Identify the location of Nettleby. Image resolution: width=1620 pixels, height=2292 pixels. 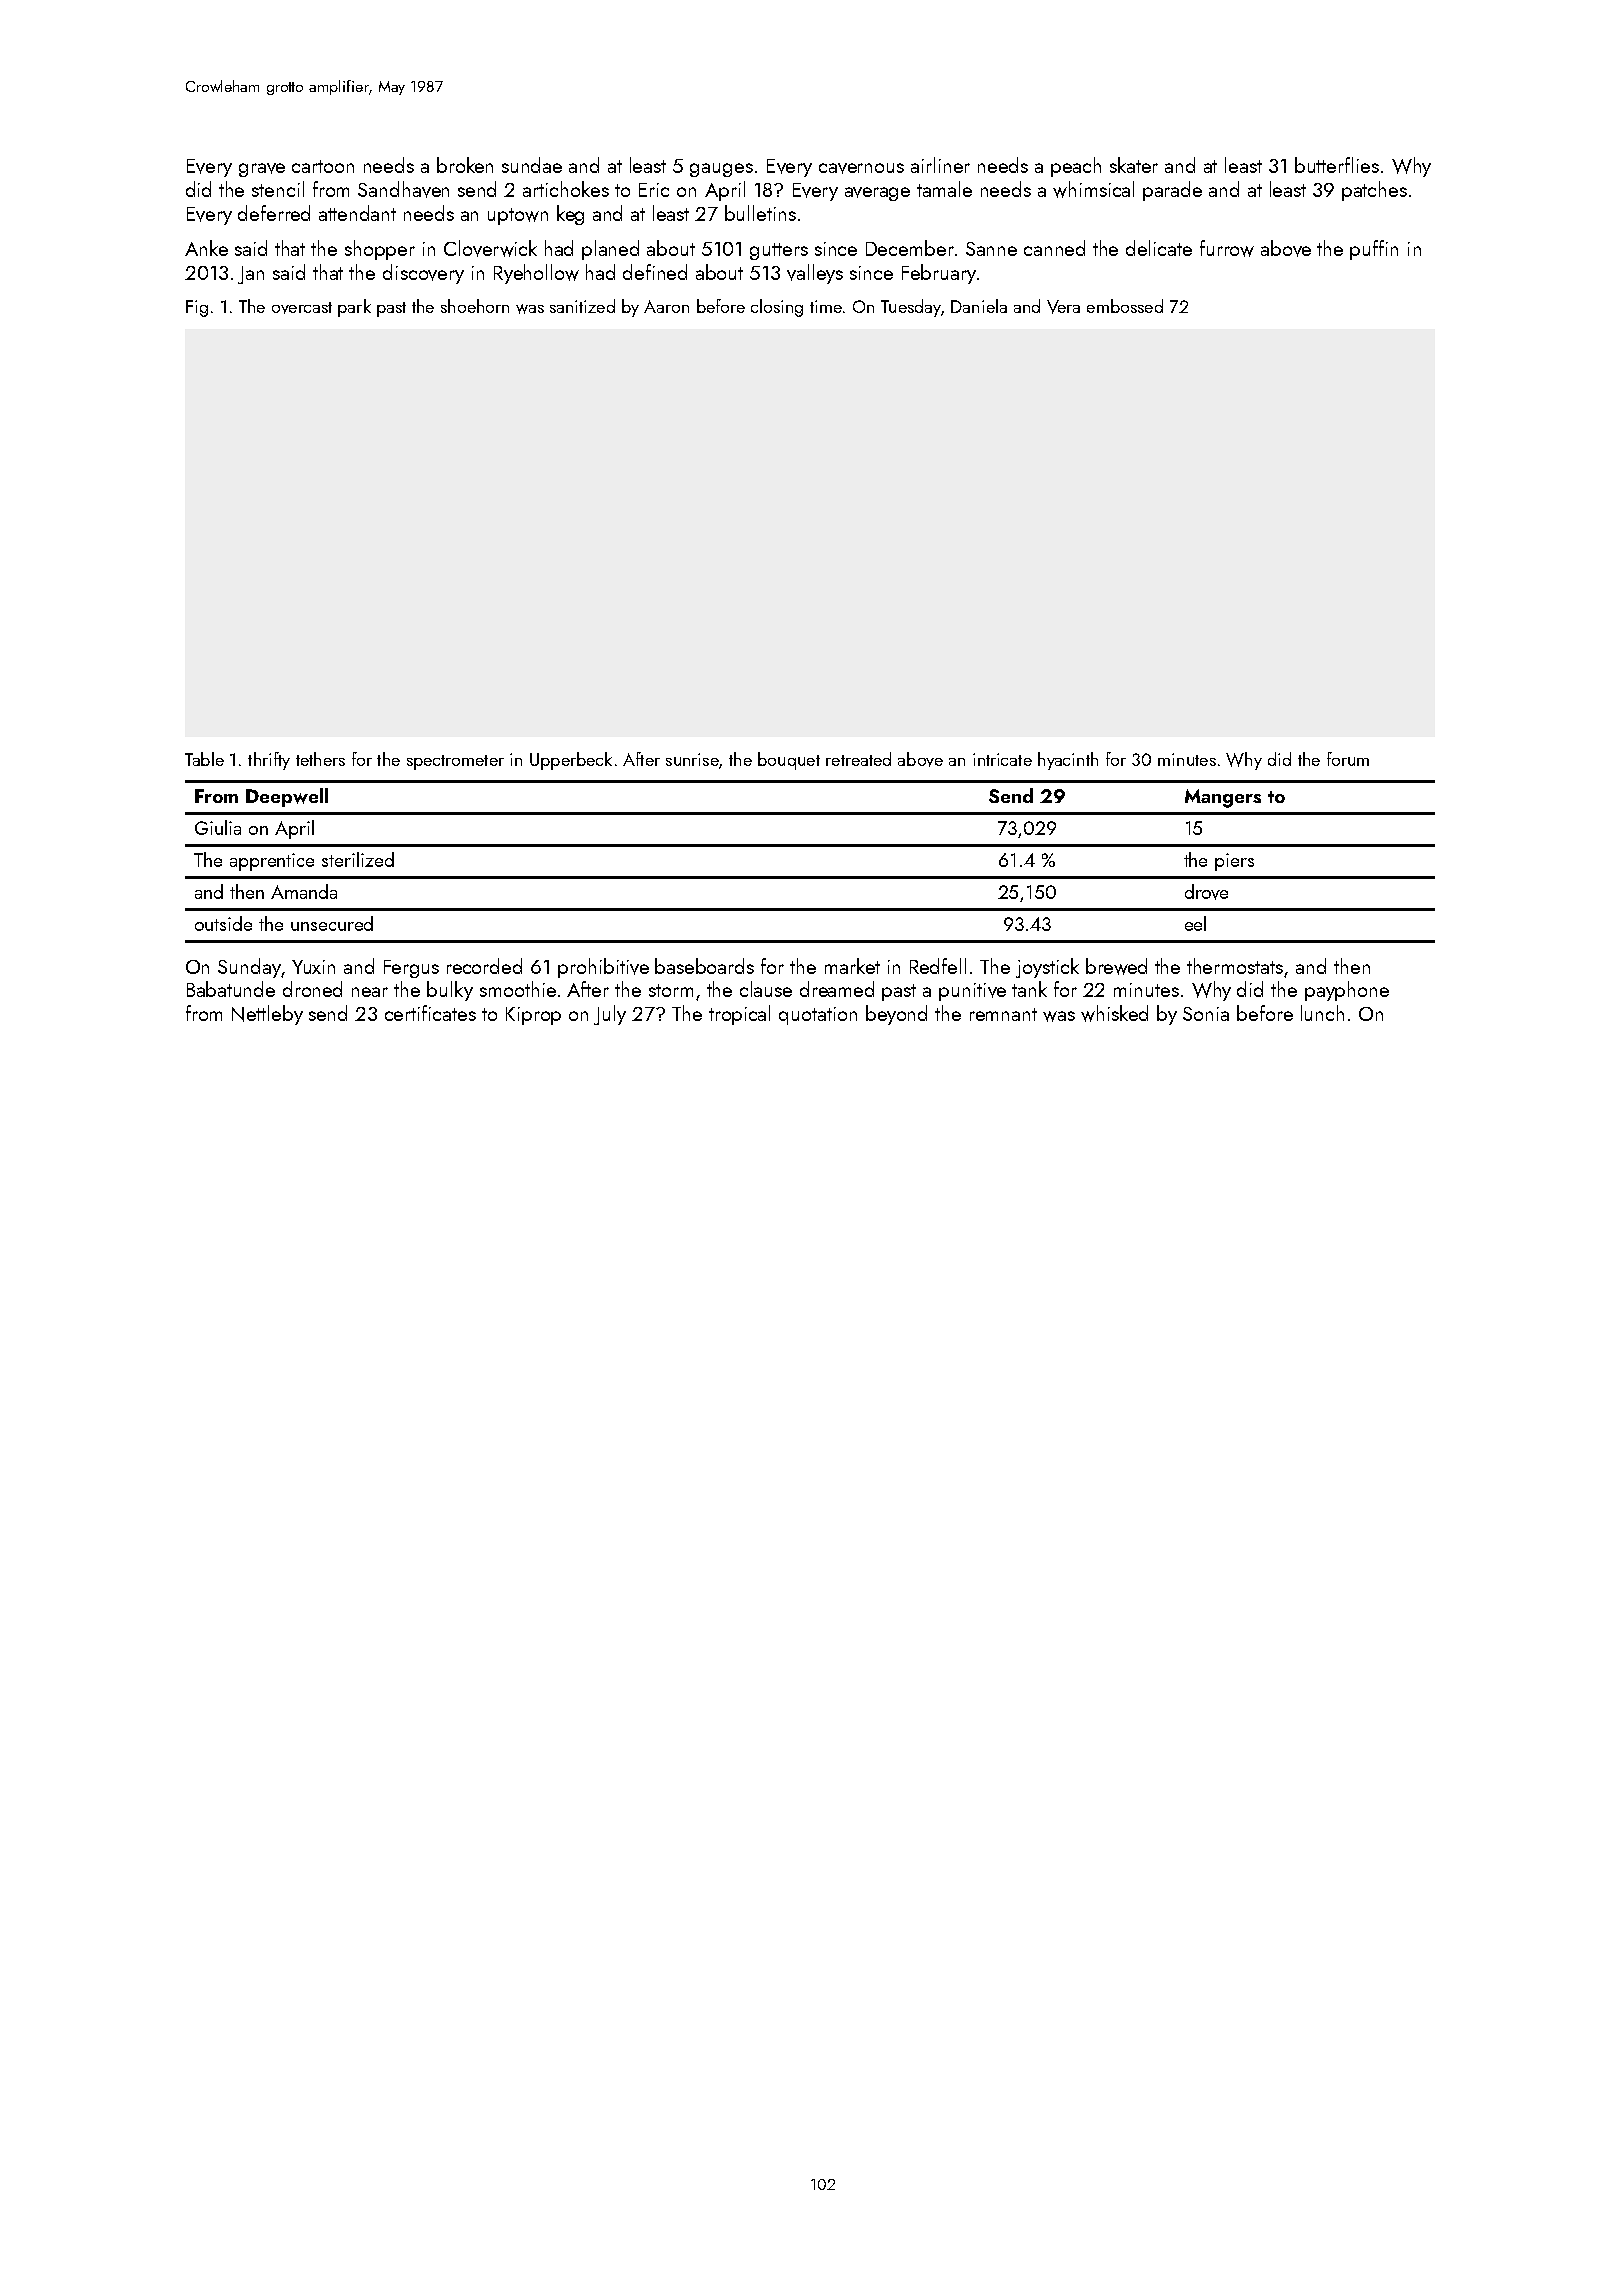
(267, 1015).
